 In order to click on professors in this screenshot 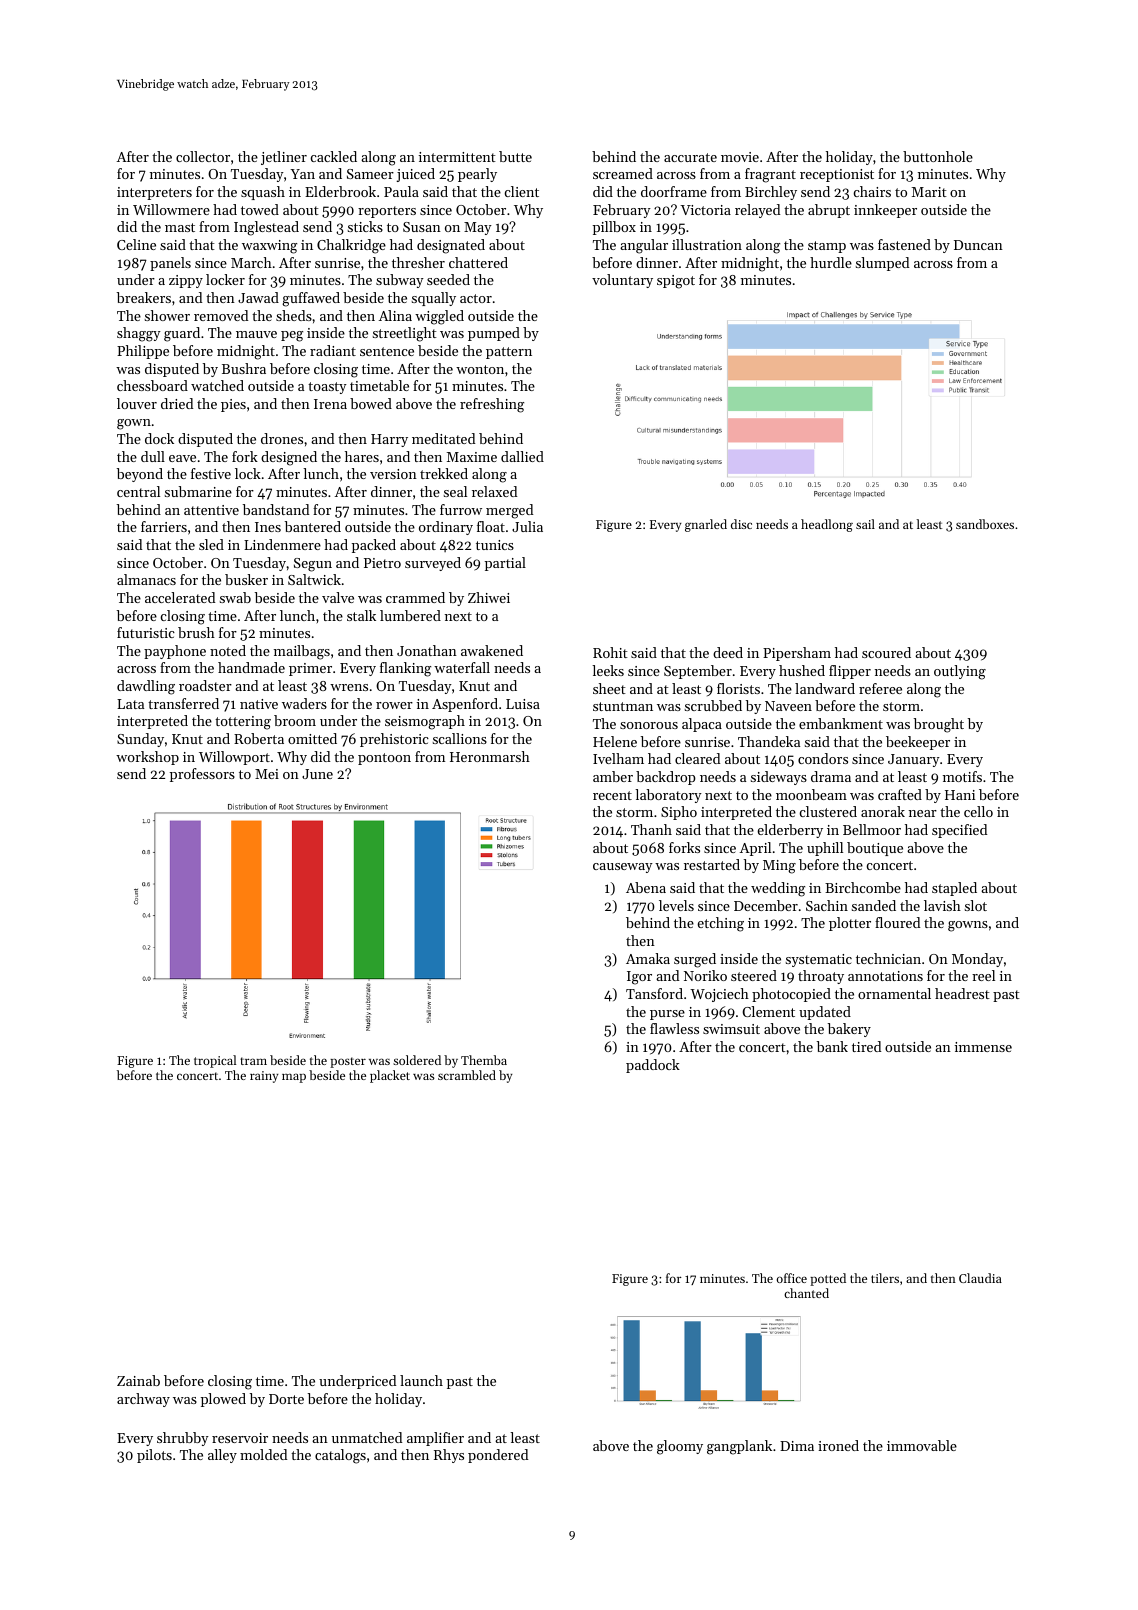, I will do `click(202, 775)`.
